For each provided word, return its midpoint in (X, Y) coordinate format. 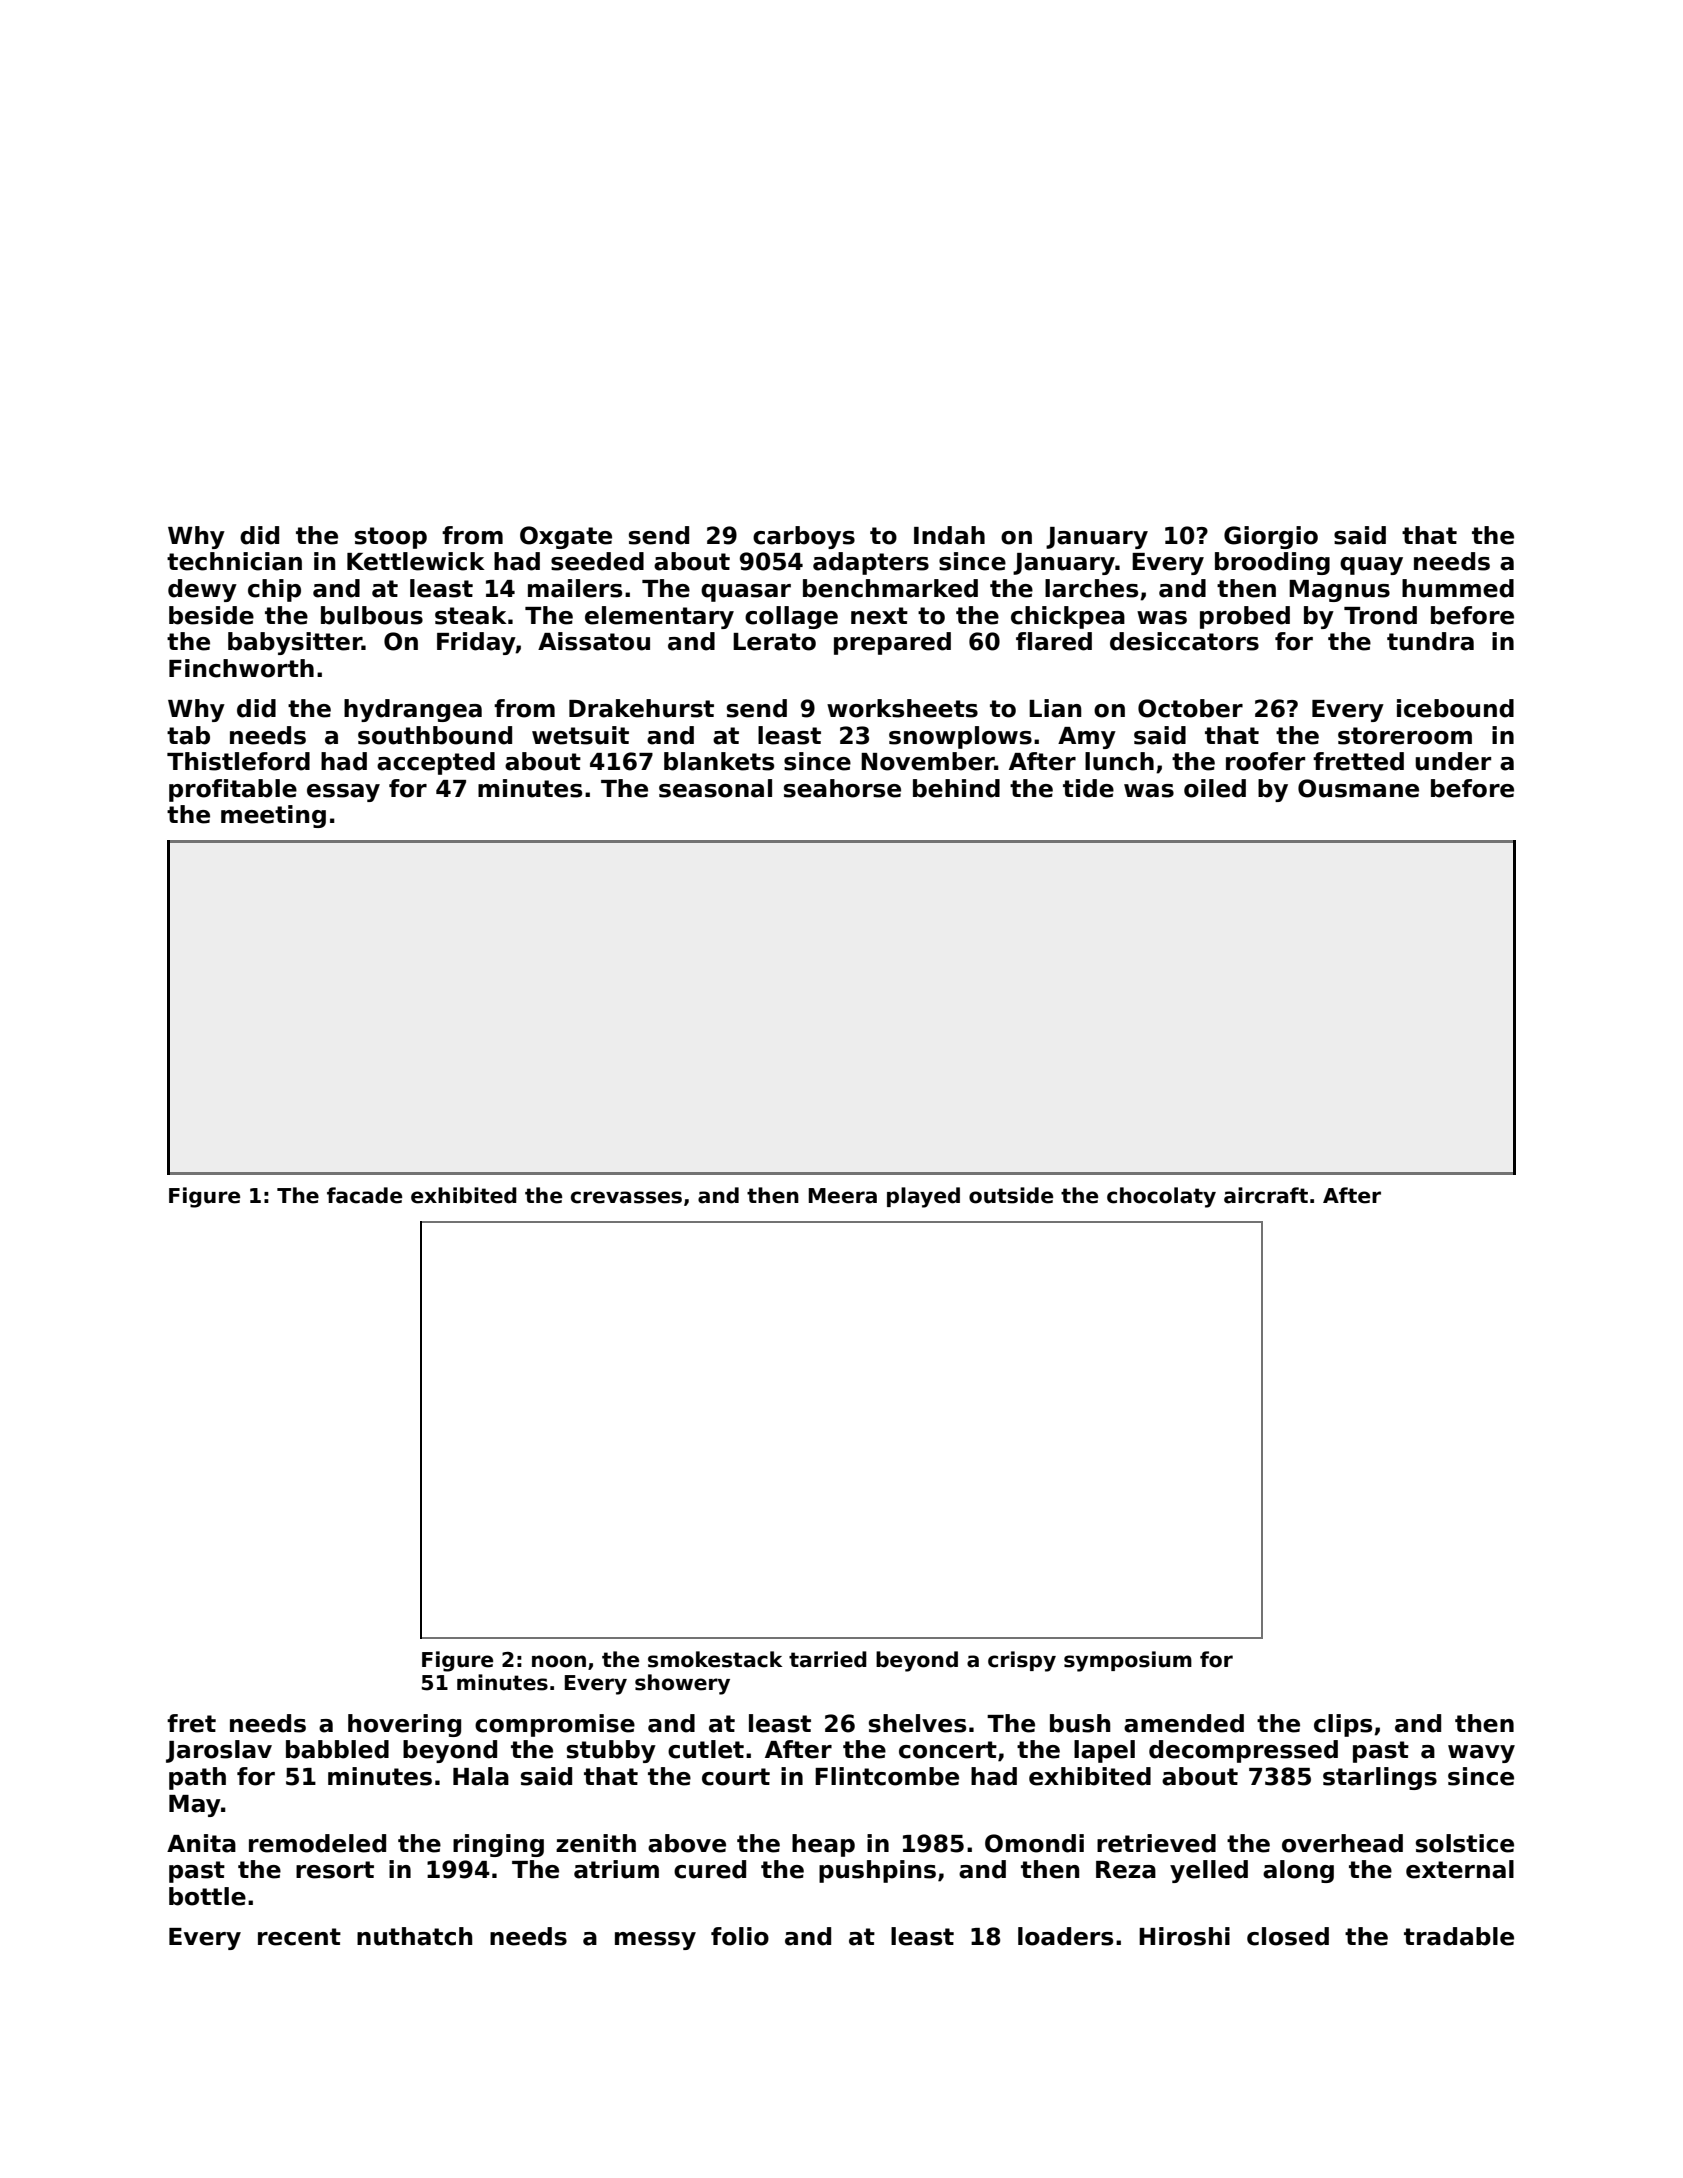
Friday (476, 643)
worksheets (902, 708)
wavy (1481, 1754)
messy (655, 1941)
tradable (1459, 1936)
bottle (207, 1896)
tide (1088, 788)
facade (364, 1195)
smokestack (715, 1659)
